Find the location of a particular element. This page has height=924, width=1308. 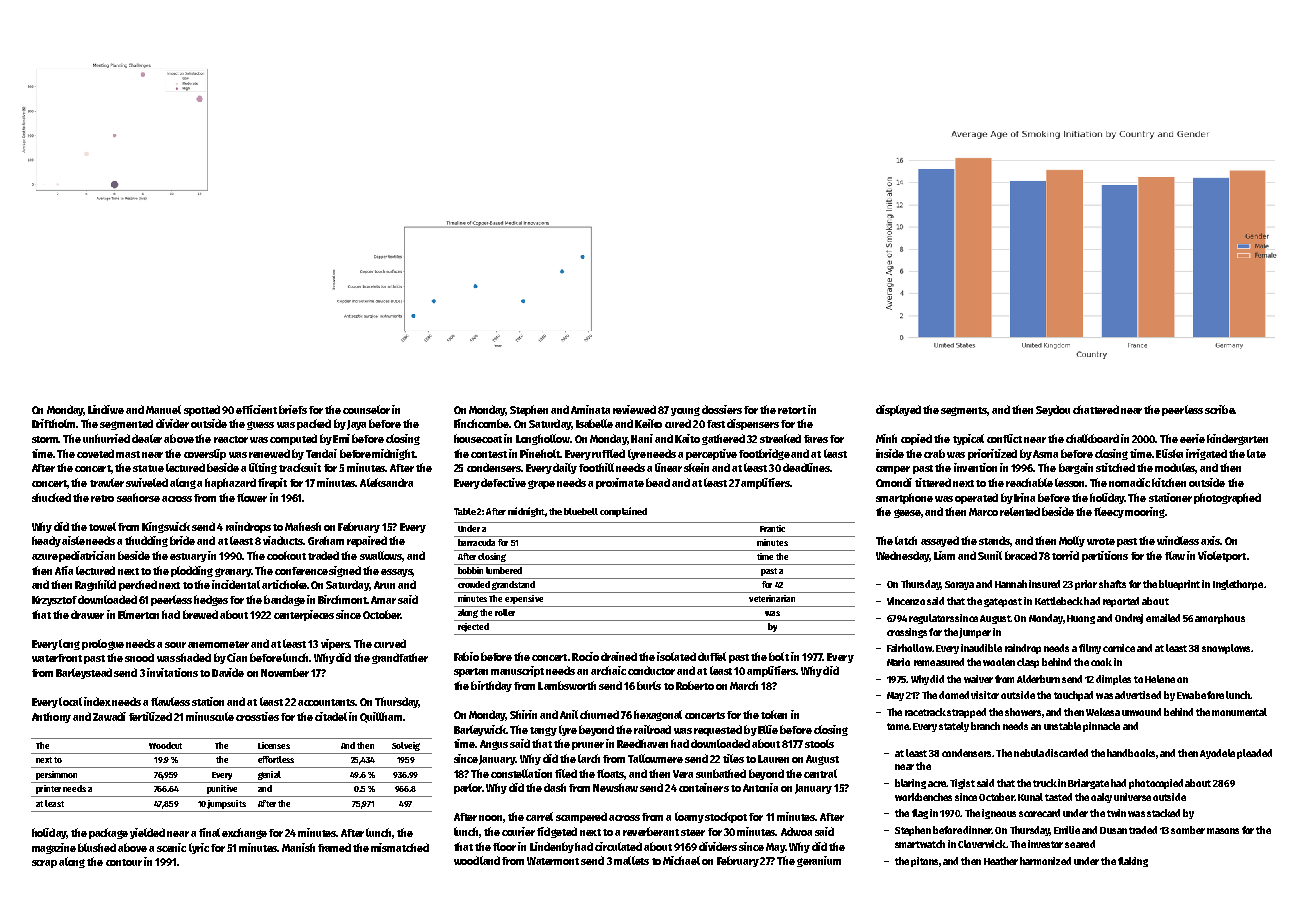

scribe is located at coordinates (1219, 409).
